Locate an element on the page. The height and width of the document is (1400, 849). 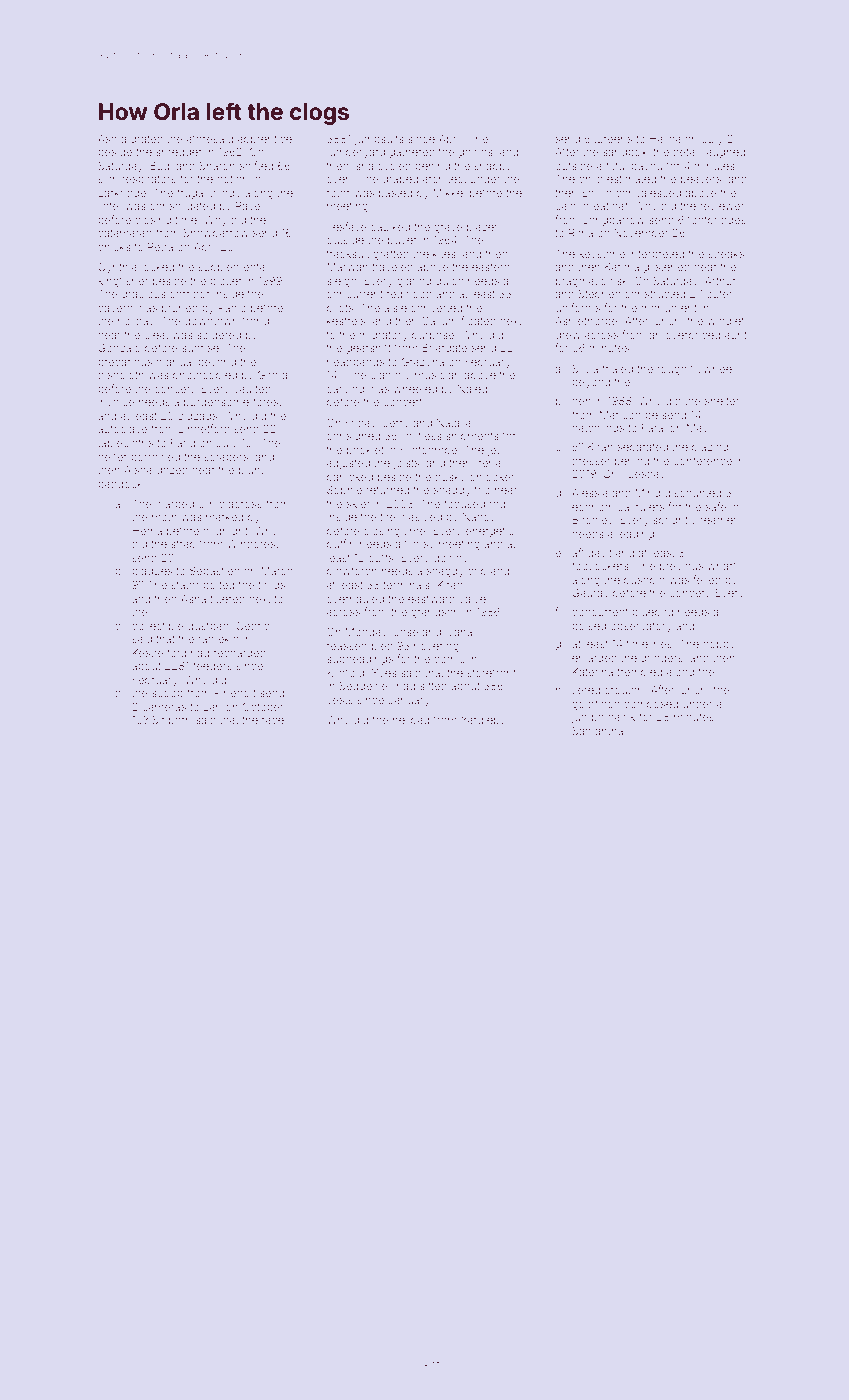
vaulted is located at coordinates (252, 389).
